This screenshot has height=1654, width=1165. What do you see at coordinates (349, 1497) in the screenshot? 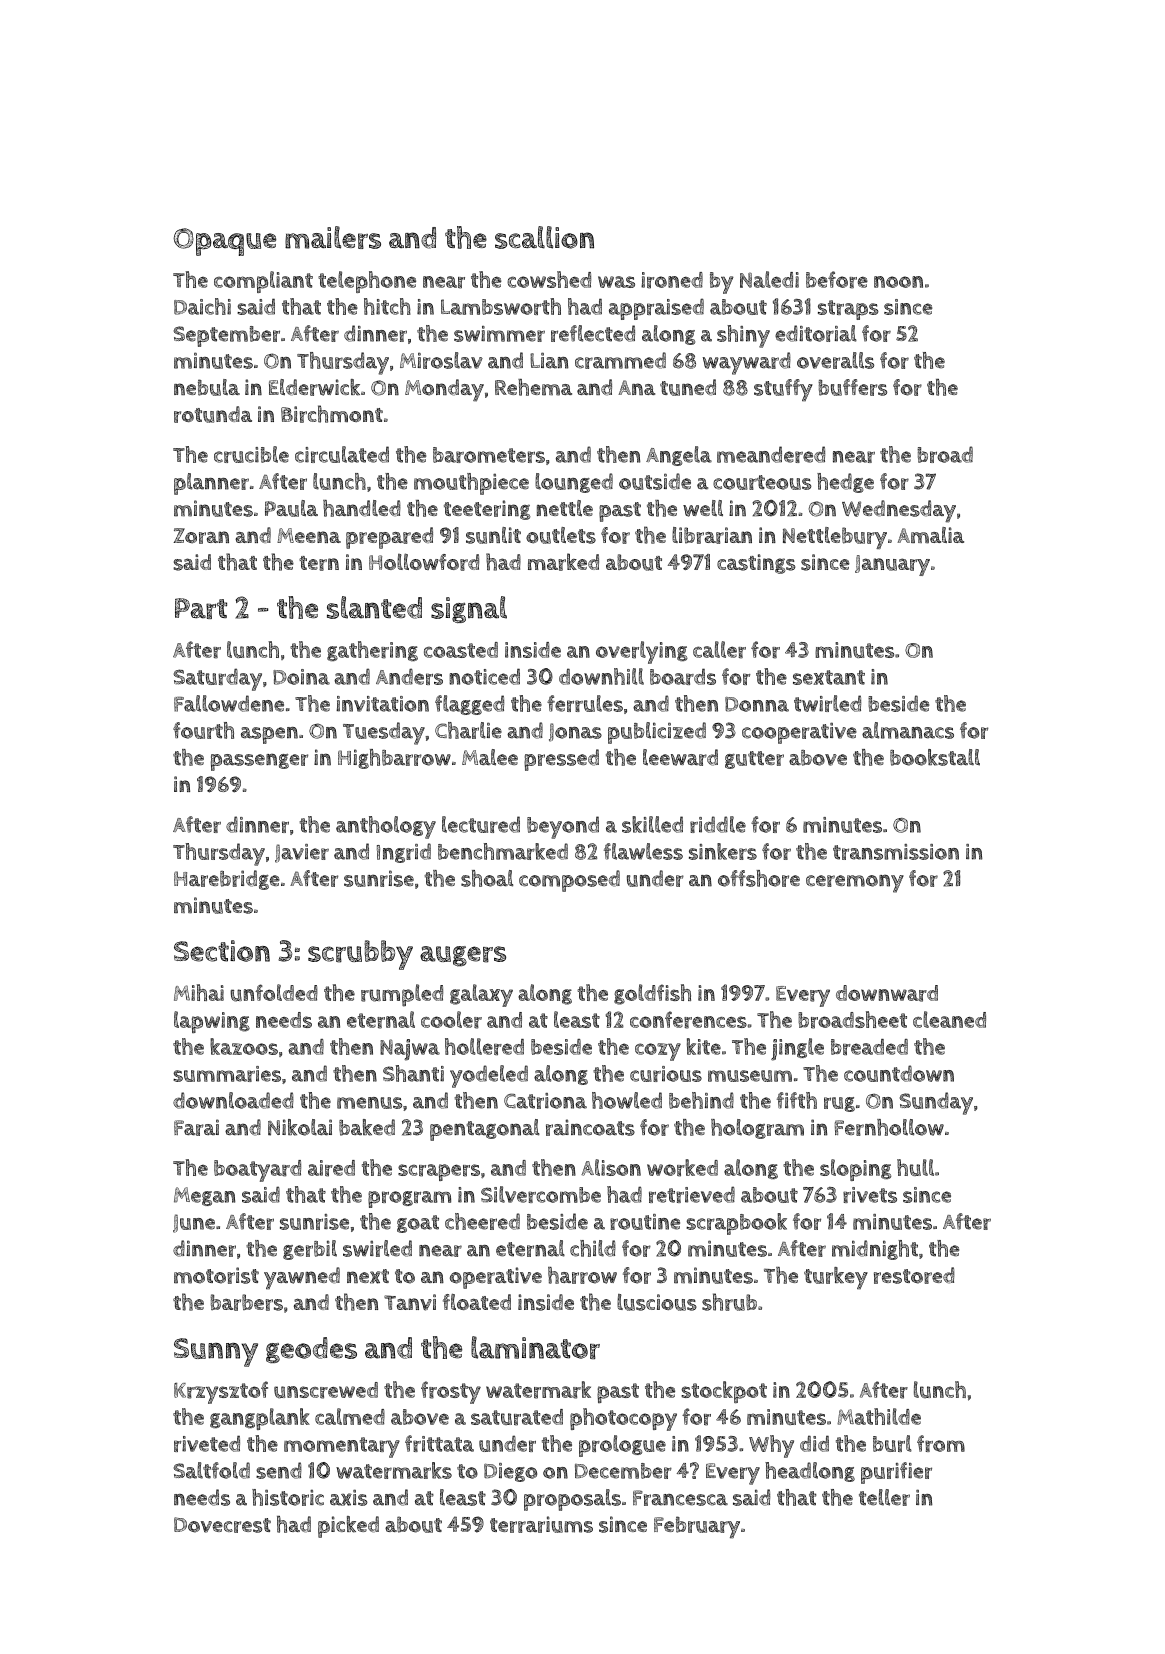
I see `axis` at bounding box center [349, 1497].
